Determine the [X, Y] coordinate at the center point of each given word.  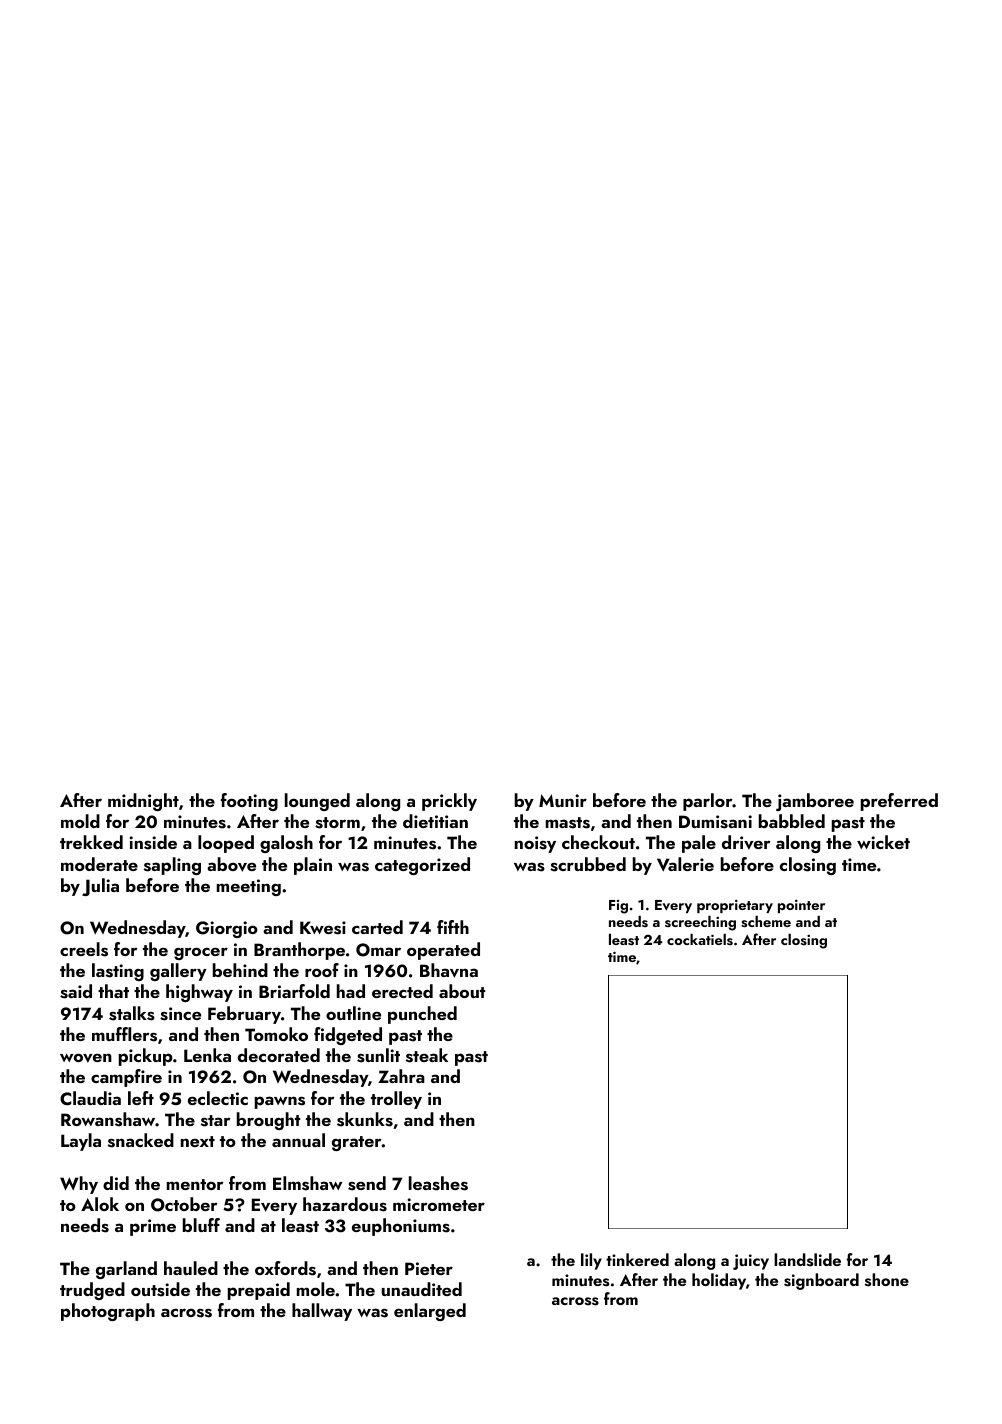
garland [126, 1270]
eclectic [218, 1098]
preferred [899, 802]
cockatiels [700, 939]
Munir [563, 800]
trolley [396, 1100]
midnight [143, 802]
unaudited [422, 1289]
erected [402, 991]
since [180, 1014]
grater [357, 1143]
